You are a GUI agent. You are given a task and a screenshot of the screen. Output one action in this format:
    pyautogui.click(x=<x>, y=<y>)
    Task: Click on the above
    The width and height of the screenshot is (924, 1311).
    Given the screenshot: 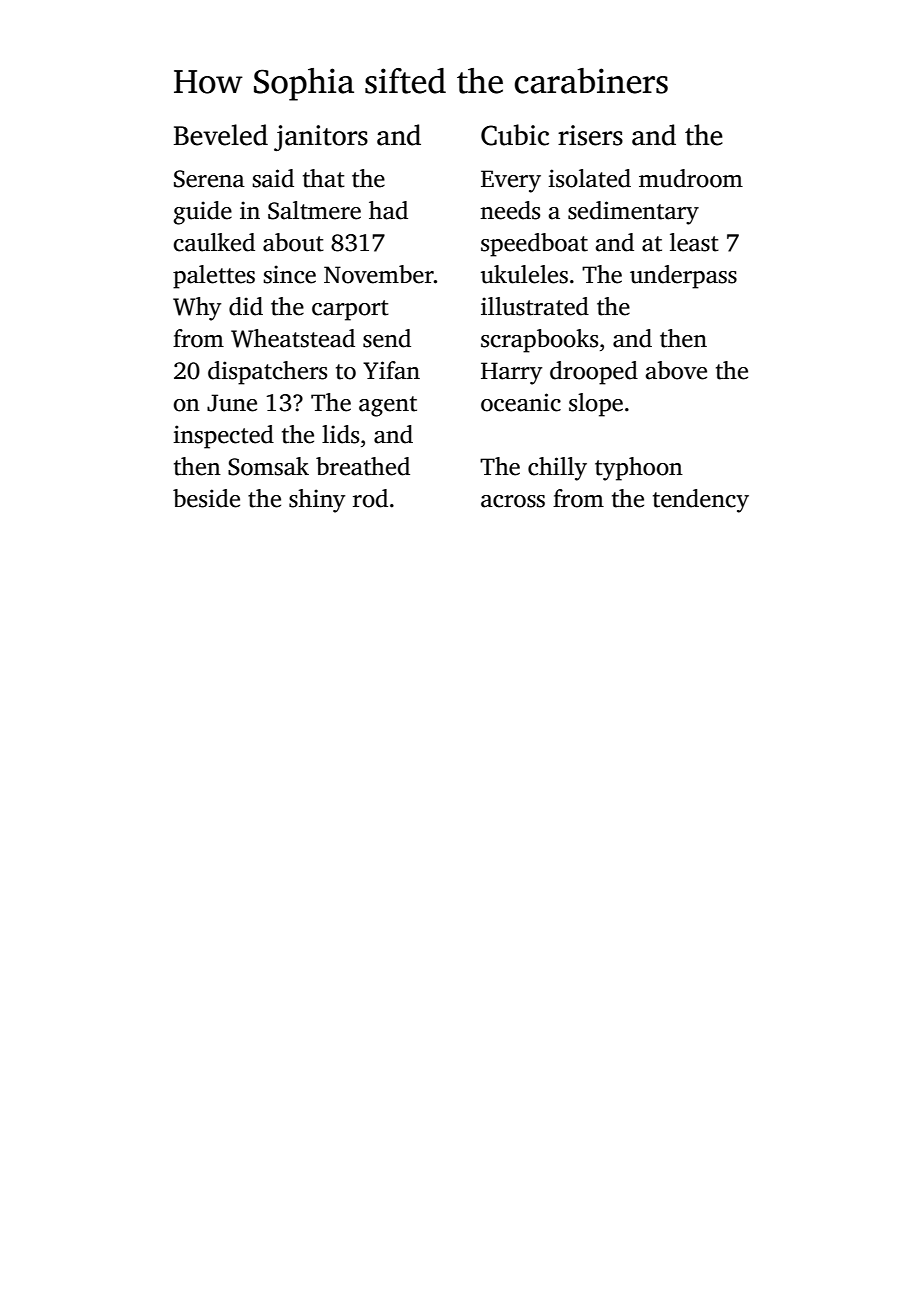 What is the action you would take?
    pyautogui.click(x=676, y=370)
